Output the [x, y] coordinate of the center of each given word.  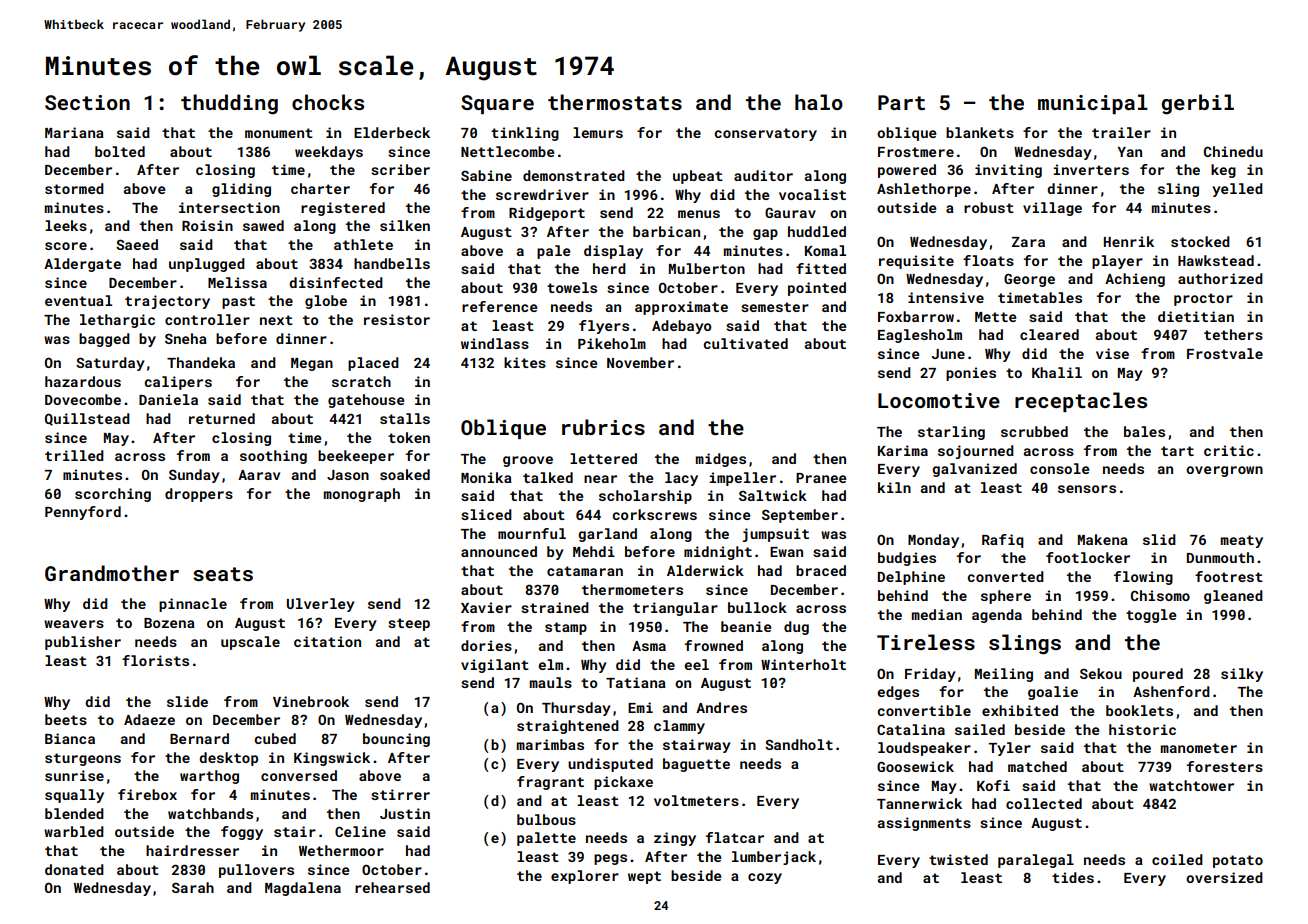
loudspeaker [924, 749]
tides [1073, 877]
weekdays [329, 153]
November [640, 362]
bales [1144, 431]
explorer [585, 877]
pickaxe [623, 783]
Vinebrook [311, 701]
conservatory [765, 134]
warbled [74, 831]
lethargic [117, 321]
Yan [1130, 152]
